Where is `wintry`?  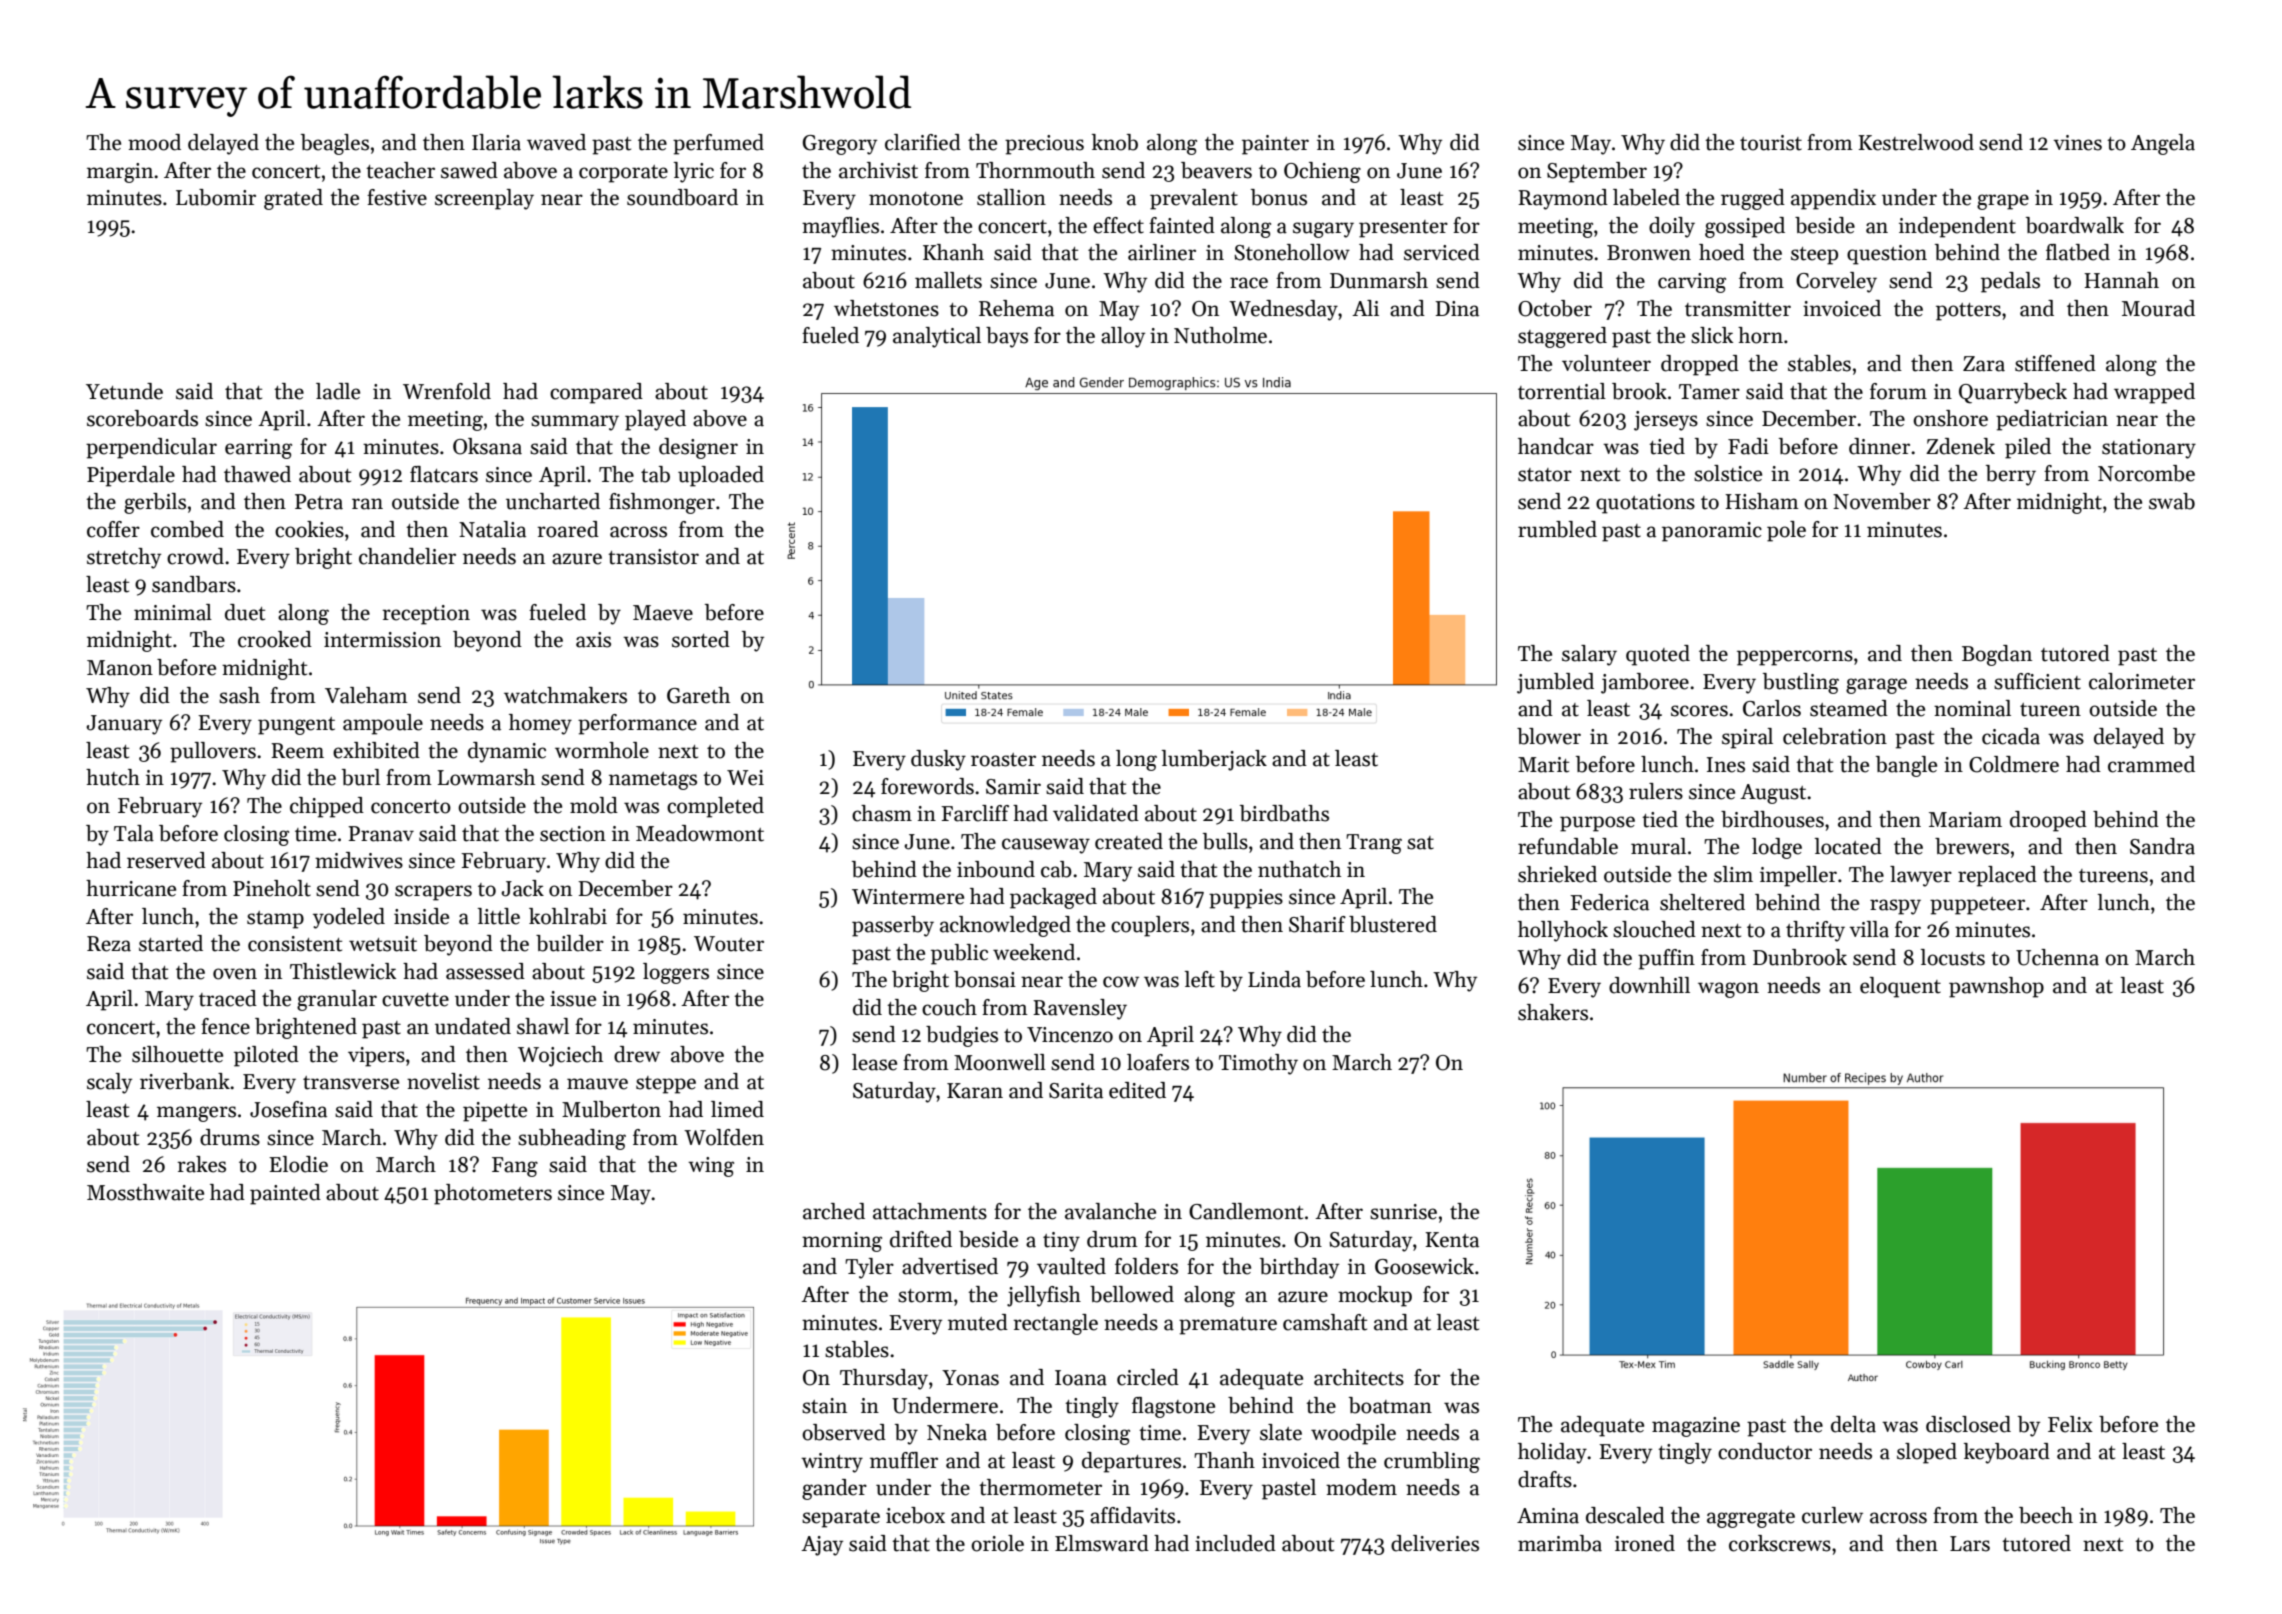
wintry is located at coordinates (832, 1463).
